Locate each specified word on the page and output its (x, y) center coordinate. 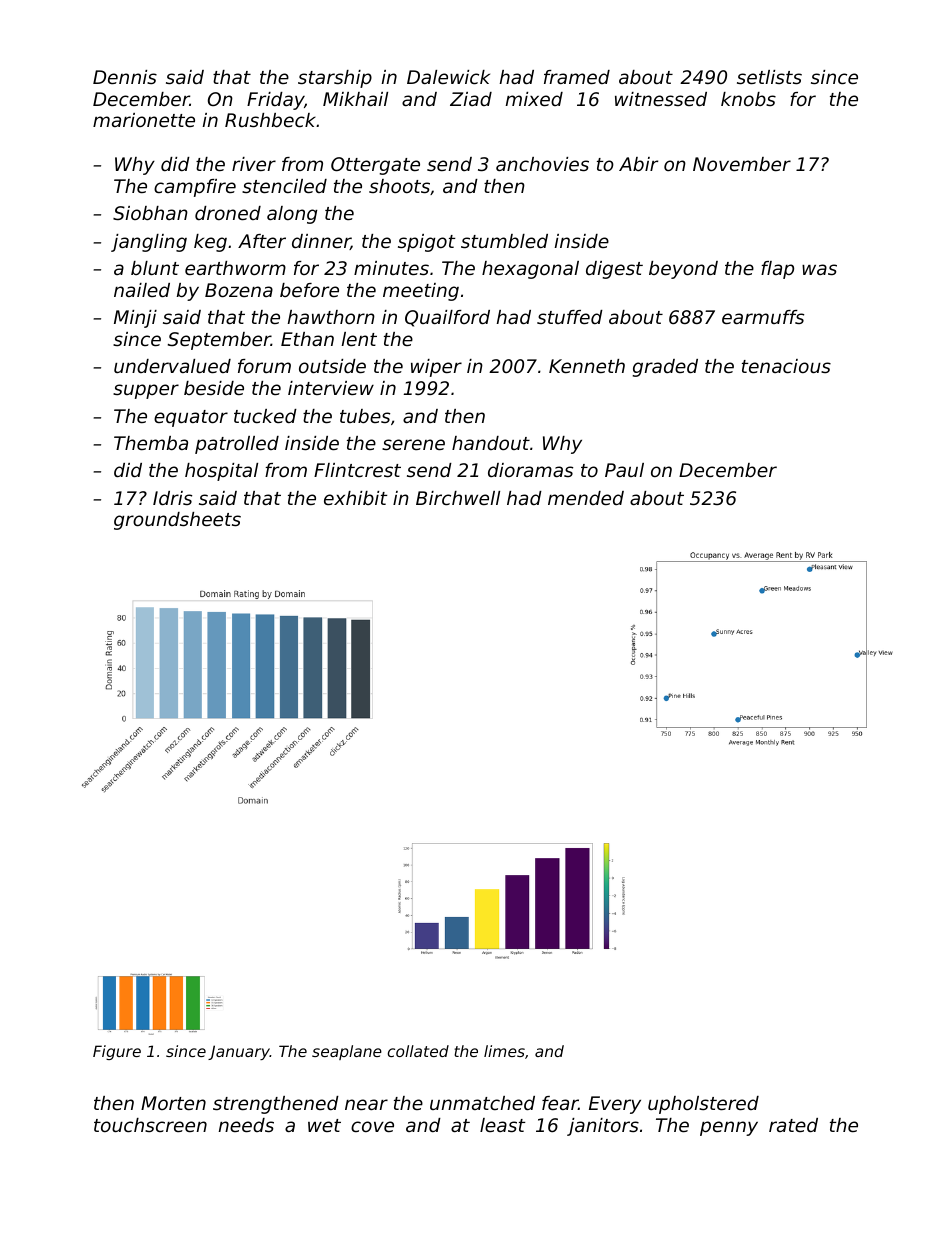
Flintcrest (357, 470)
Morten (173, 1103)
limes (504, 1051)
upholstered (703, 1105)
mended (586, 498)
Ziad (471, 99)
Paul (624, 470)
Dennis (125, 77)
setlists (769, 77)
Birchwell (458, 498)
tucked (265, 416)
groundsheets (177, 521)
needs (246, 1125)
